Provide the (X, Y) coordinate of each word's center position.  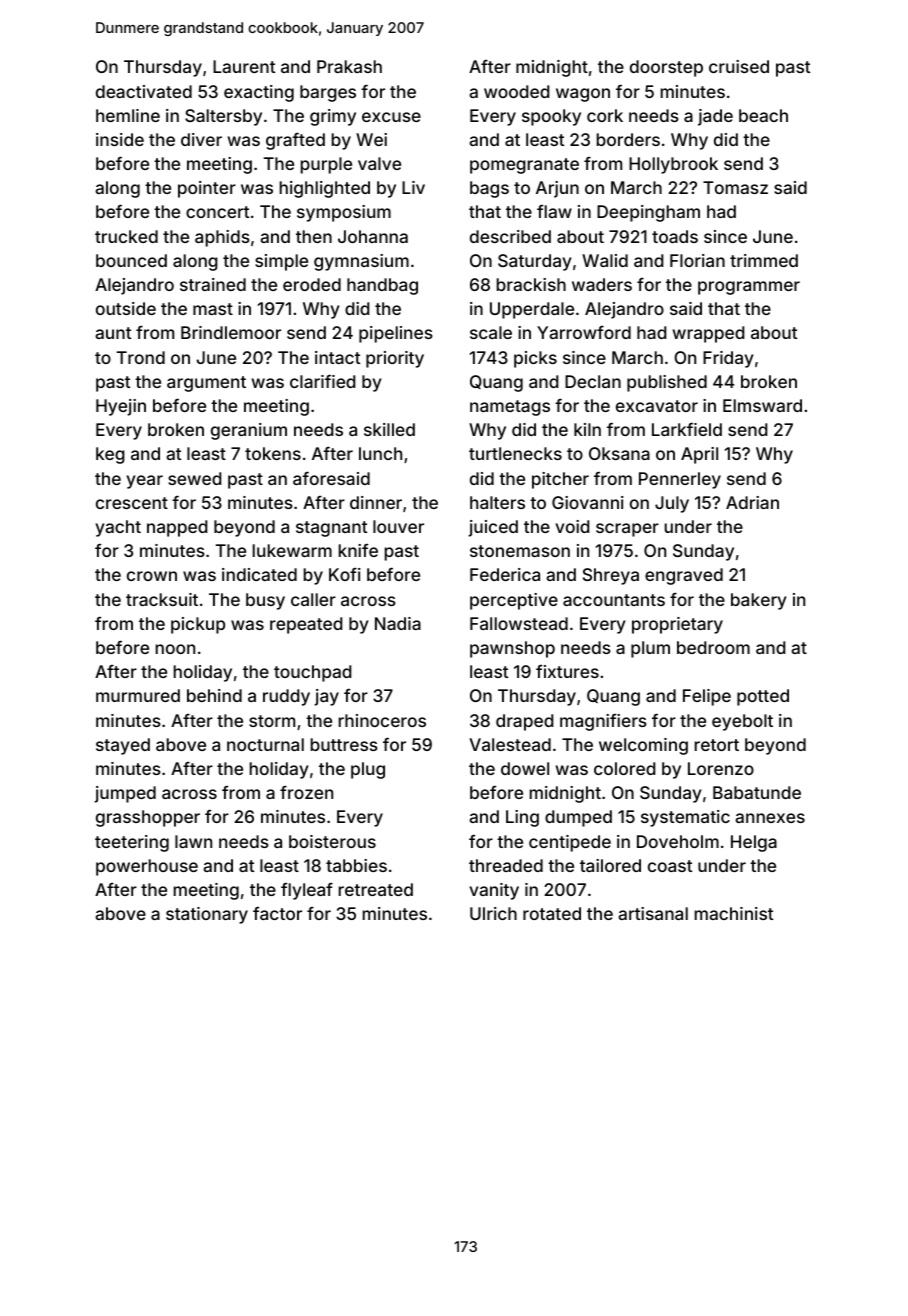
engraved (684, 576)
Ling (522, 818)
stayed (123, 746)
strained (213, 284)
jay (326, 697)
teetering (132, 843)
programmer (749, 288)
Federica (505, 574)
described (510, 236)
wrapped (709, 334)
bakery (759, 601)
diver (201, 139)
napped (177, 528)
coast (670, 866)
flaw (554, 211)
